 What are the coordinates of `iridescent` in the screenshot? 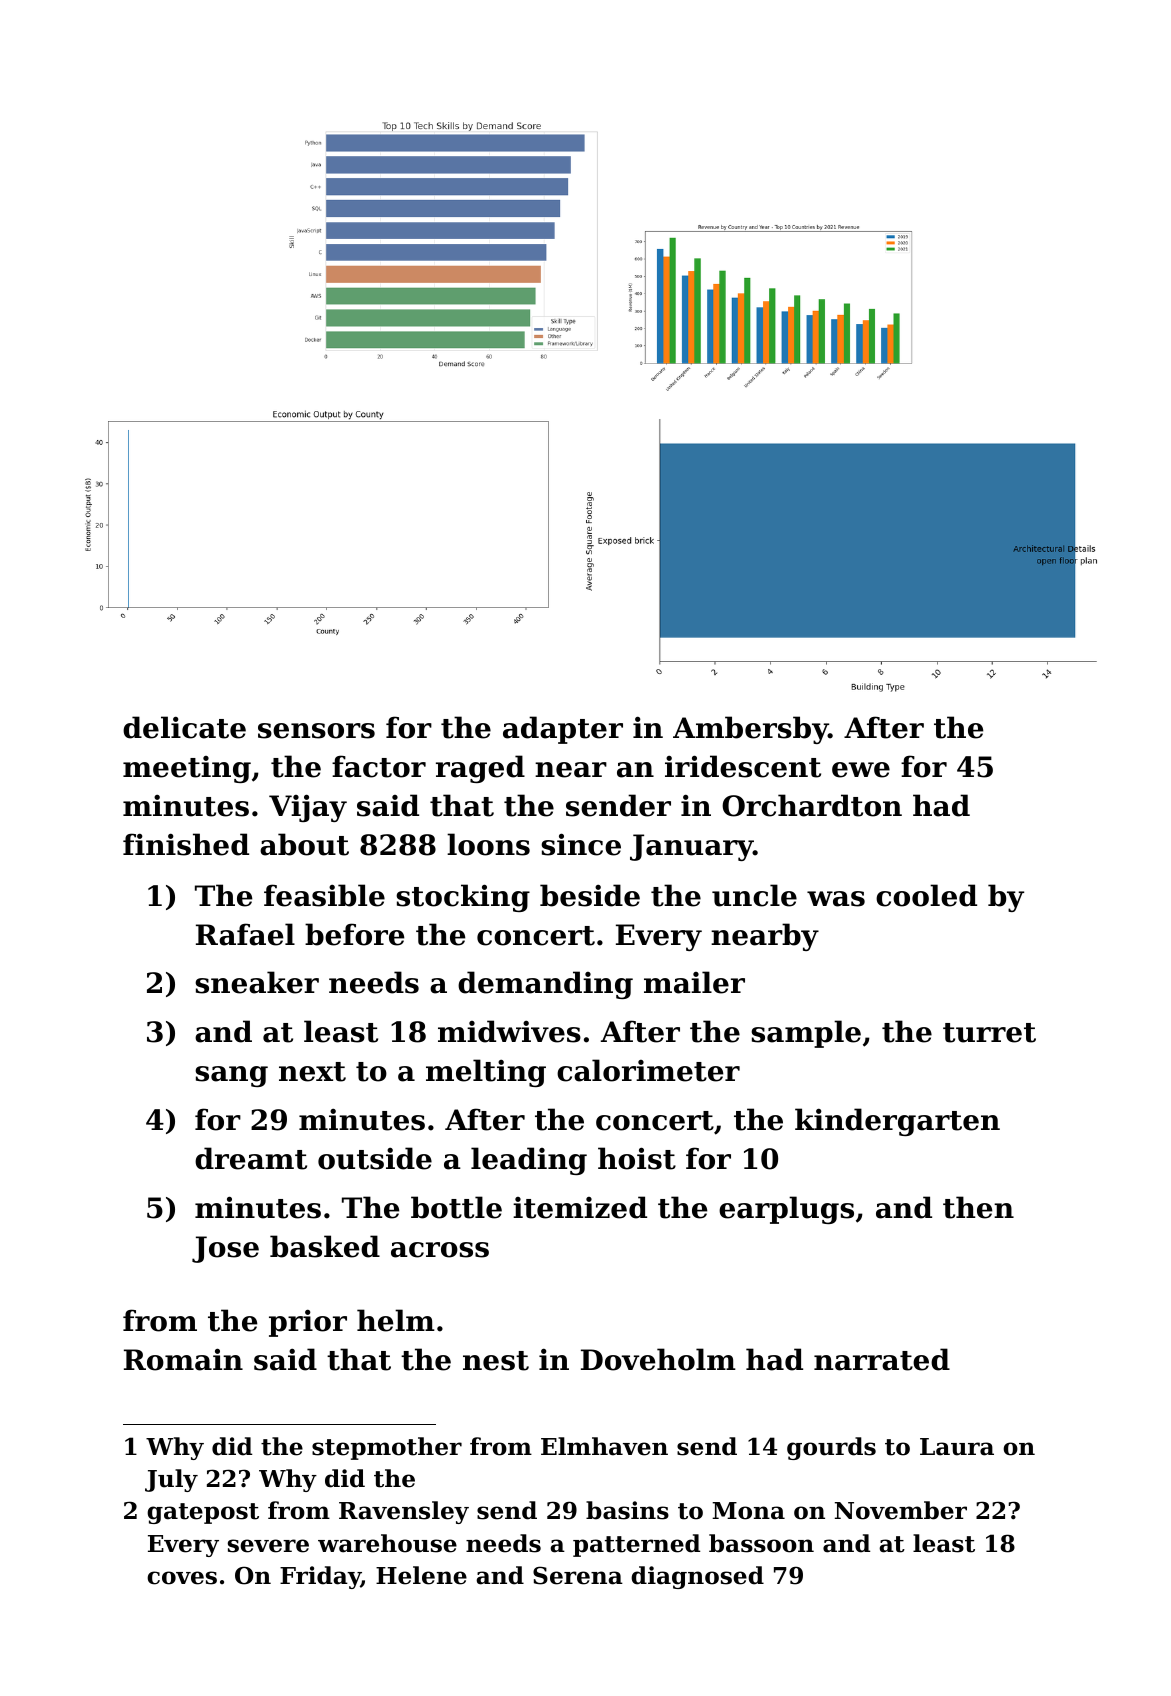 It's located at (743, 766).
